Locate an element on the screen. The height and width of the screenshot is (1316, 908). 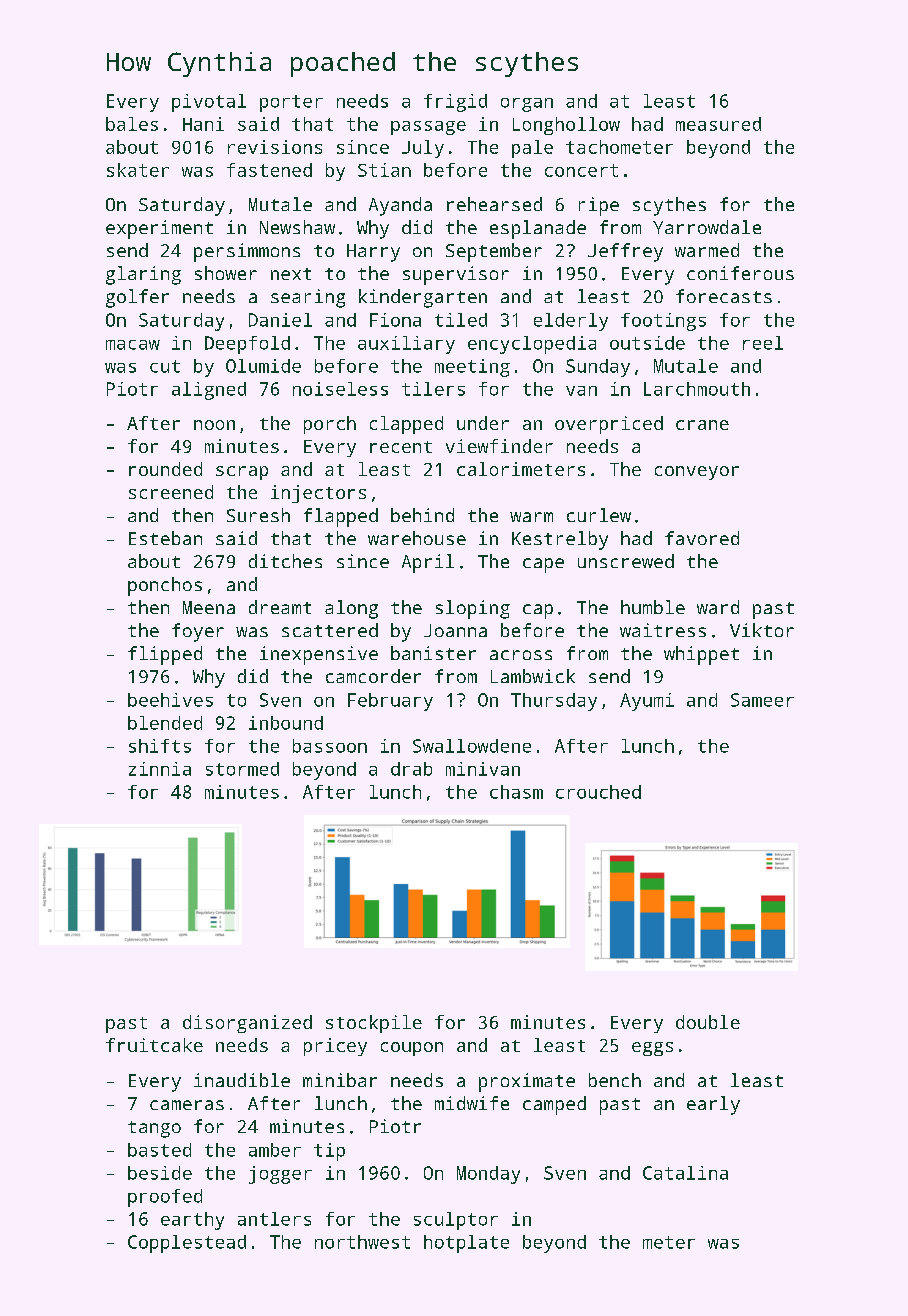
zinnia is located at coordinates (160, 769).
